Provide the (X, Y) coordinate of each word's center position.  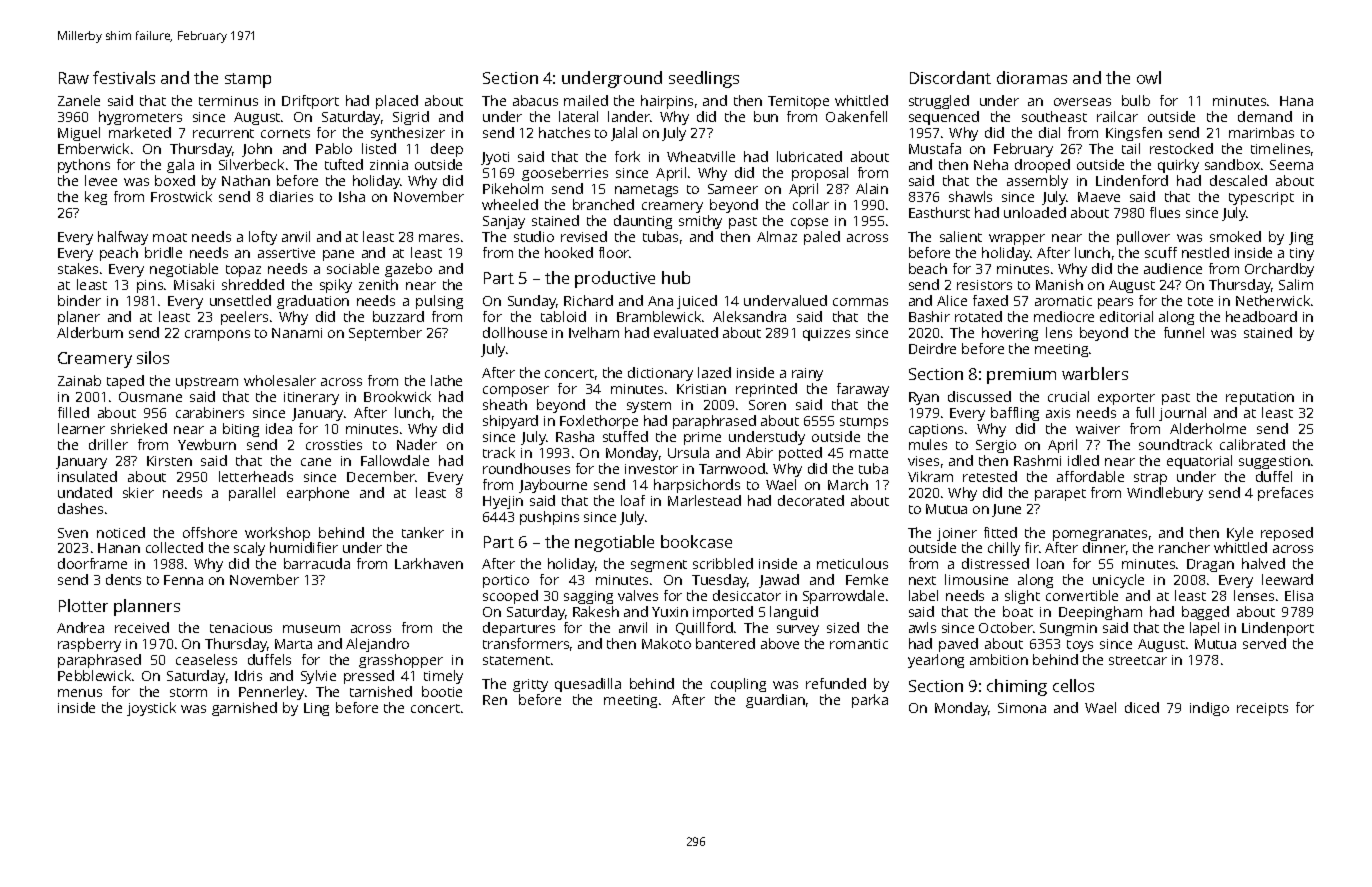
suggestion (1274, 462)
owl (1149, 77)
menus (80, 693)
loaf (633, 500)
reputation (1260, 398)
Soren (767, 405)
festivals (124, 77)
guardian (775, 701)
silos (153, 357)
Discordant (950, 77)
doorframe (92, 563)
